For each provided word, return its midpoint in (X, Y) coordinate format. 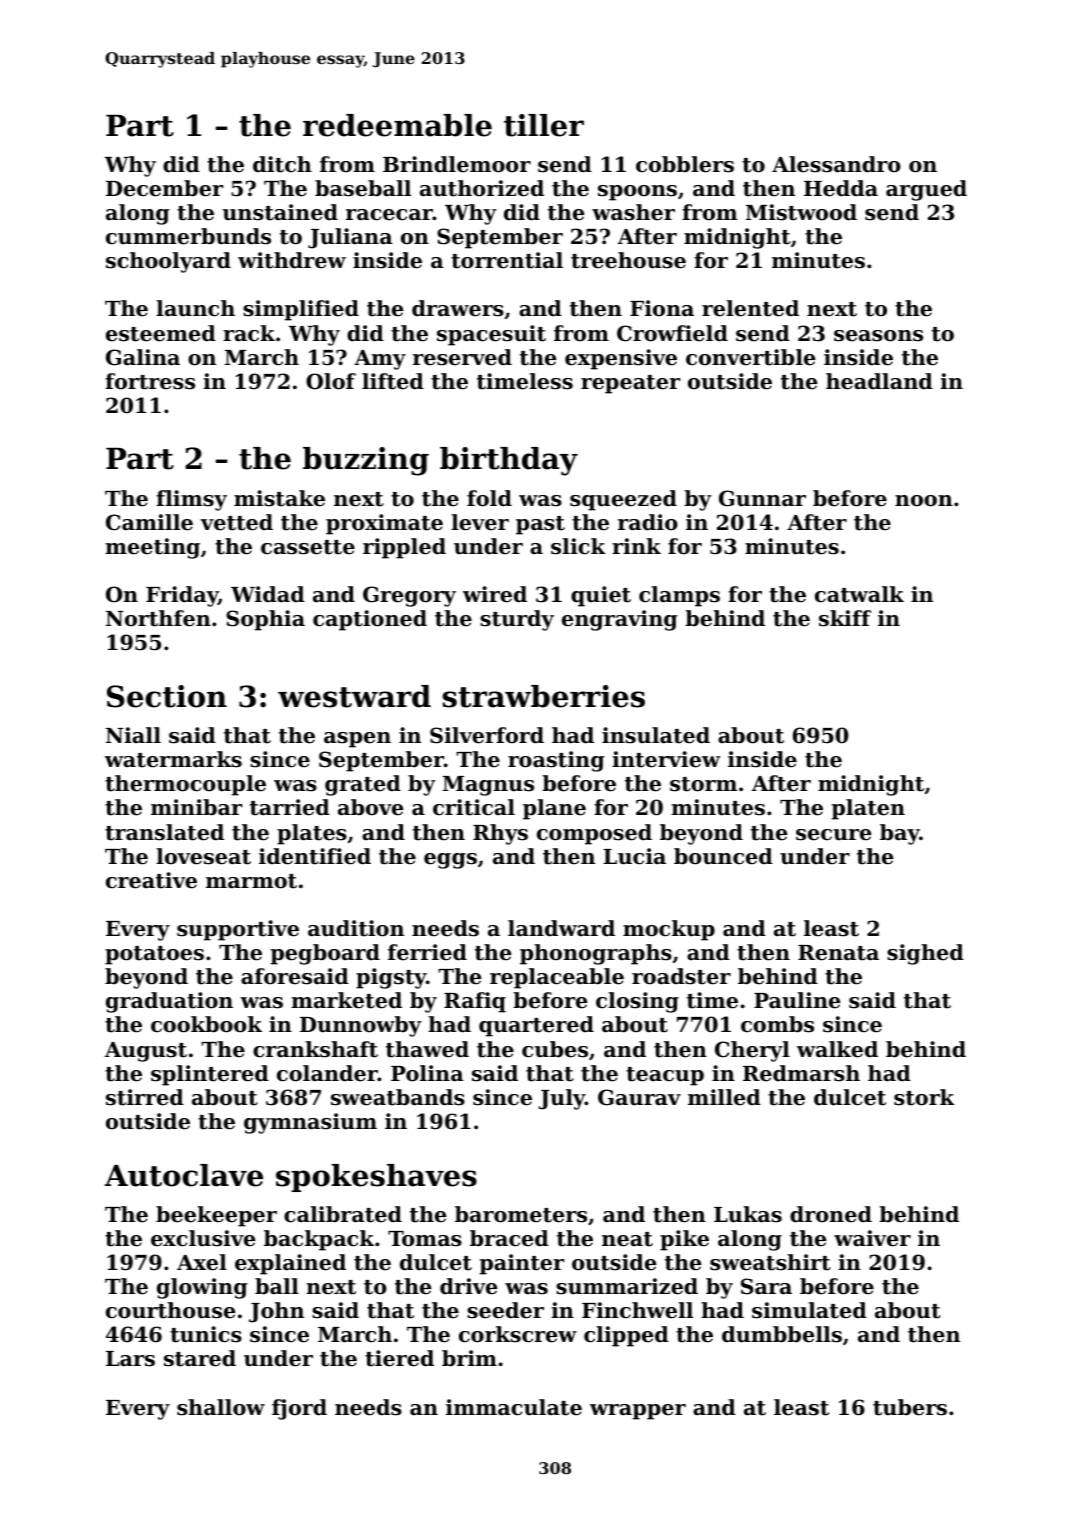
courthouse (170, 1310)
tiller (544, 125)
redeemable (397, 125)
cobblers (685, 164)
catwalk (859, 594)
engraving (619, 620)
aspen (357, 740)
